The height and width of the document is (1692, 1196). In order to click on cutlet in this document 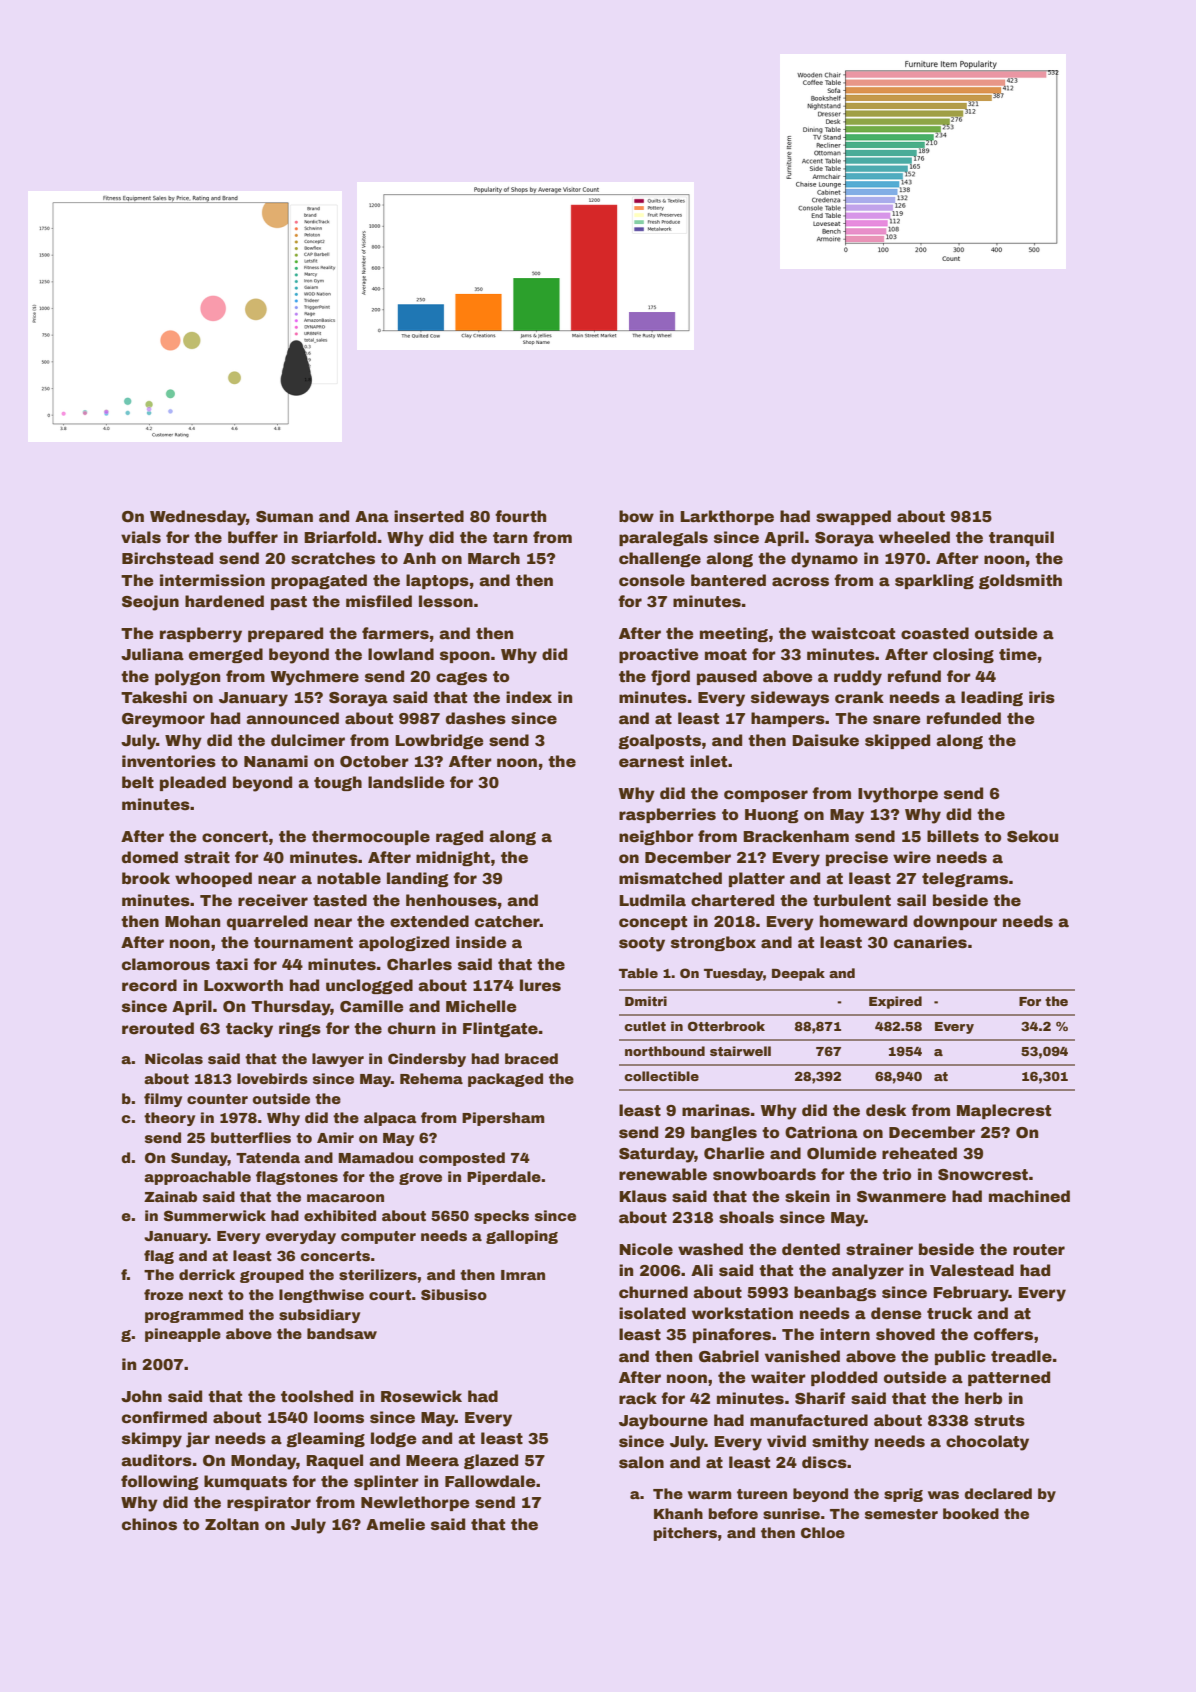, I will do `click(645, 1026)`.
